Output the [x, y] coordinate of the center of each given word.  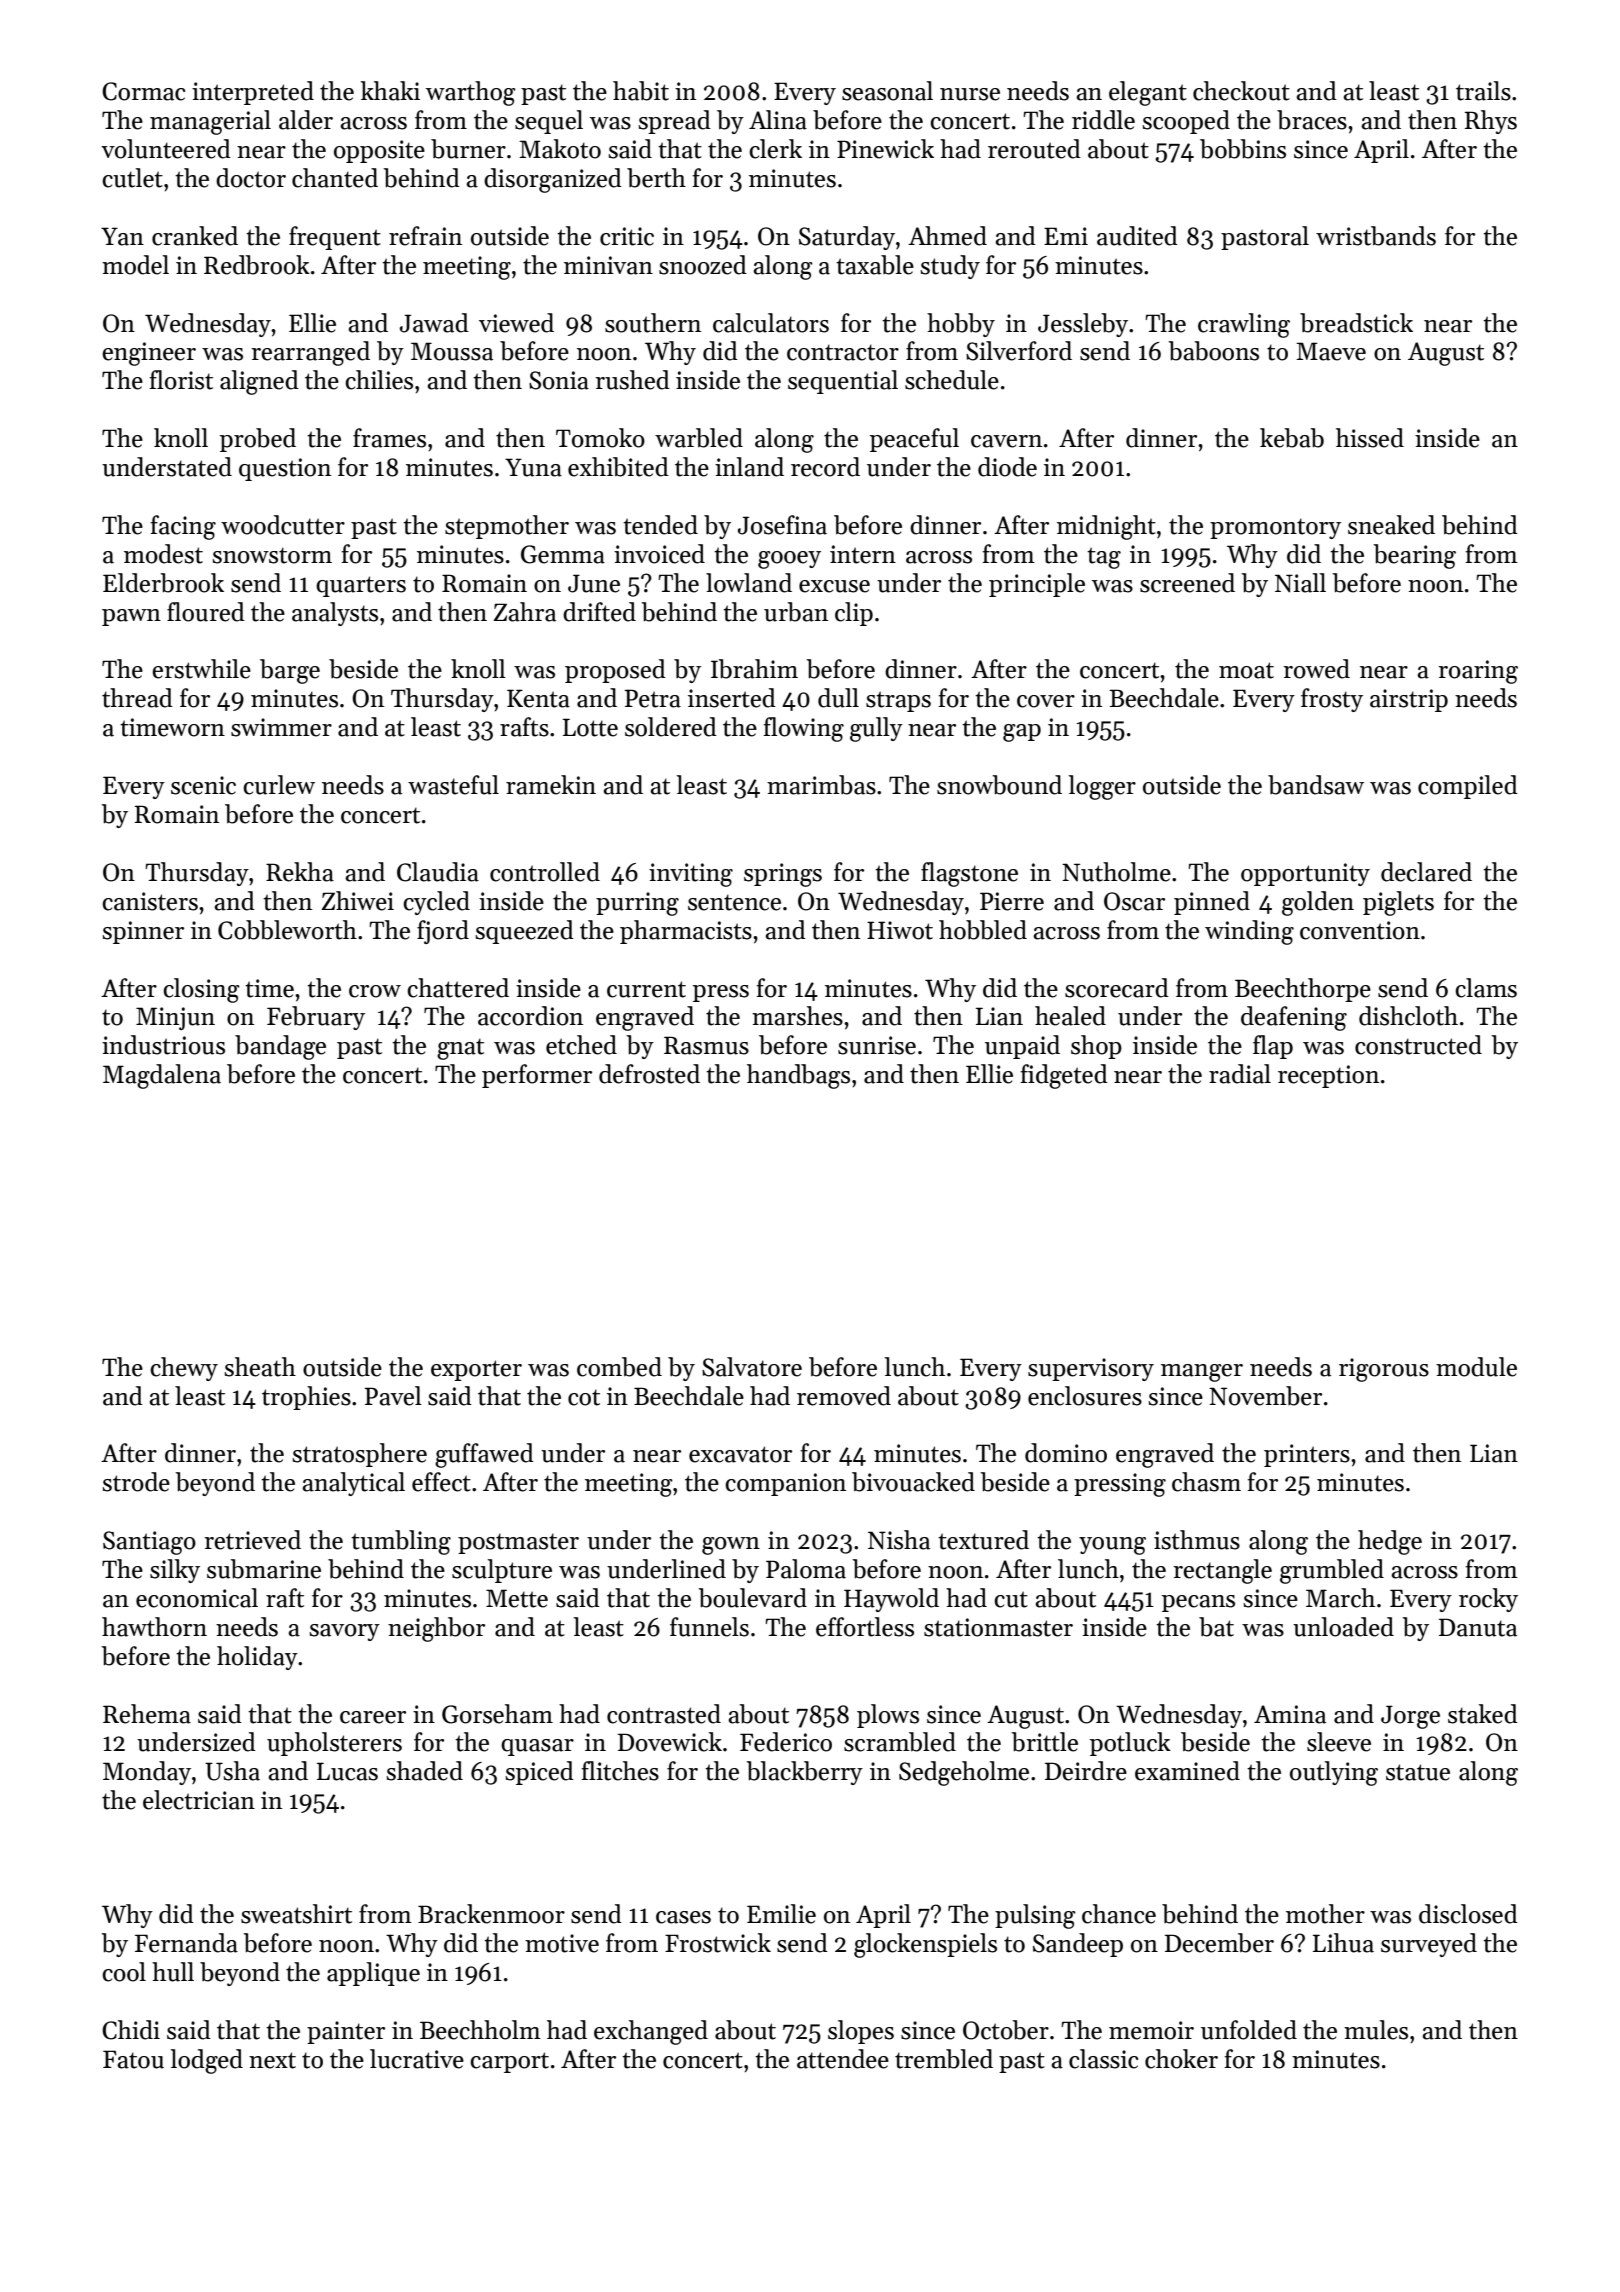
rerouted [1034, 149]
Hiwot [900, 930]
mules [1376, 2030]
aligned [259, 382]
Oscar [1134, 901]
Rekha [300, 872]
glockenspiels [925, 1945]
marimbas [821, 785]
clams [1486, 988]
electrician [199, 1800]
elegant [1148, 93]
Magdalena [162, 1076]
